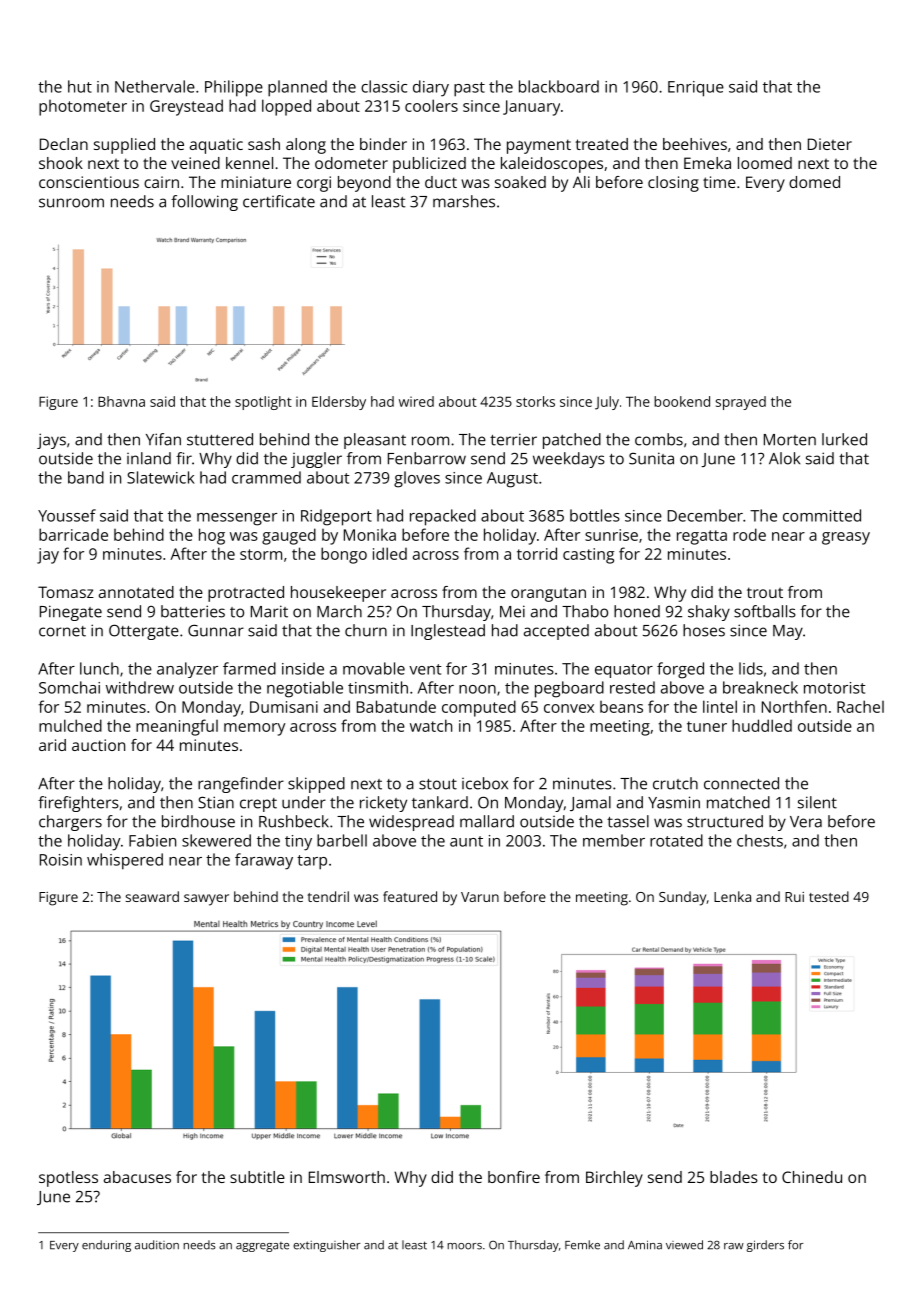 This document has height=1308, width=924. Describe the element at coordinates (829, 896) in the document. I see `tested` at that location.
